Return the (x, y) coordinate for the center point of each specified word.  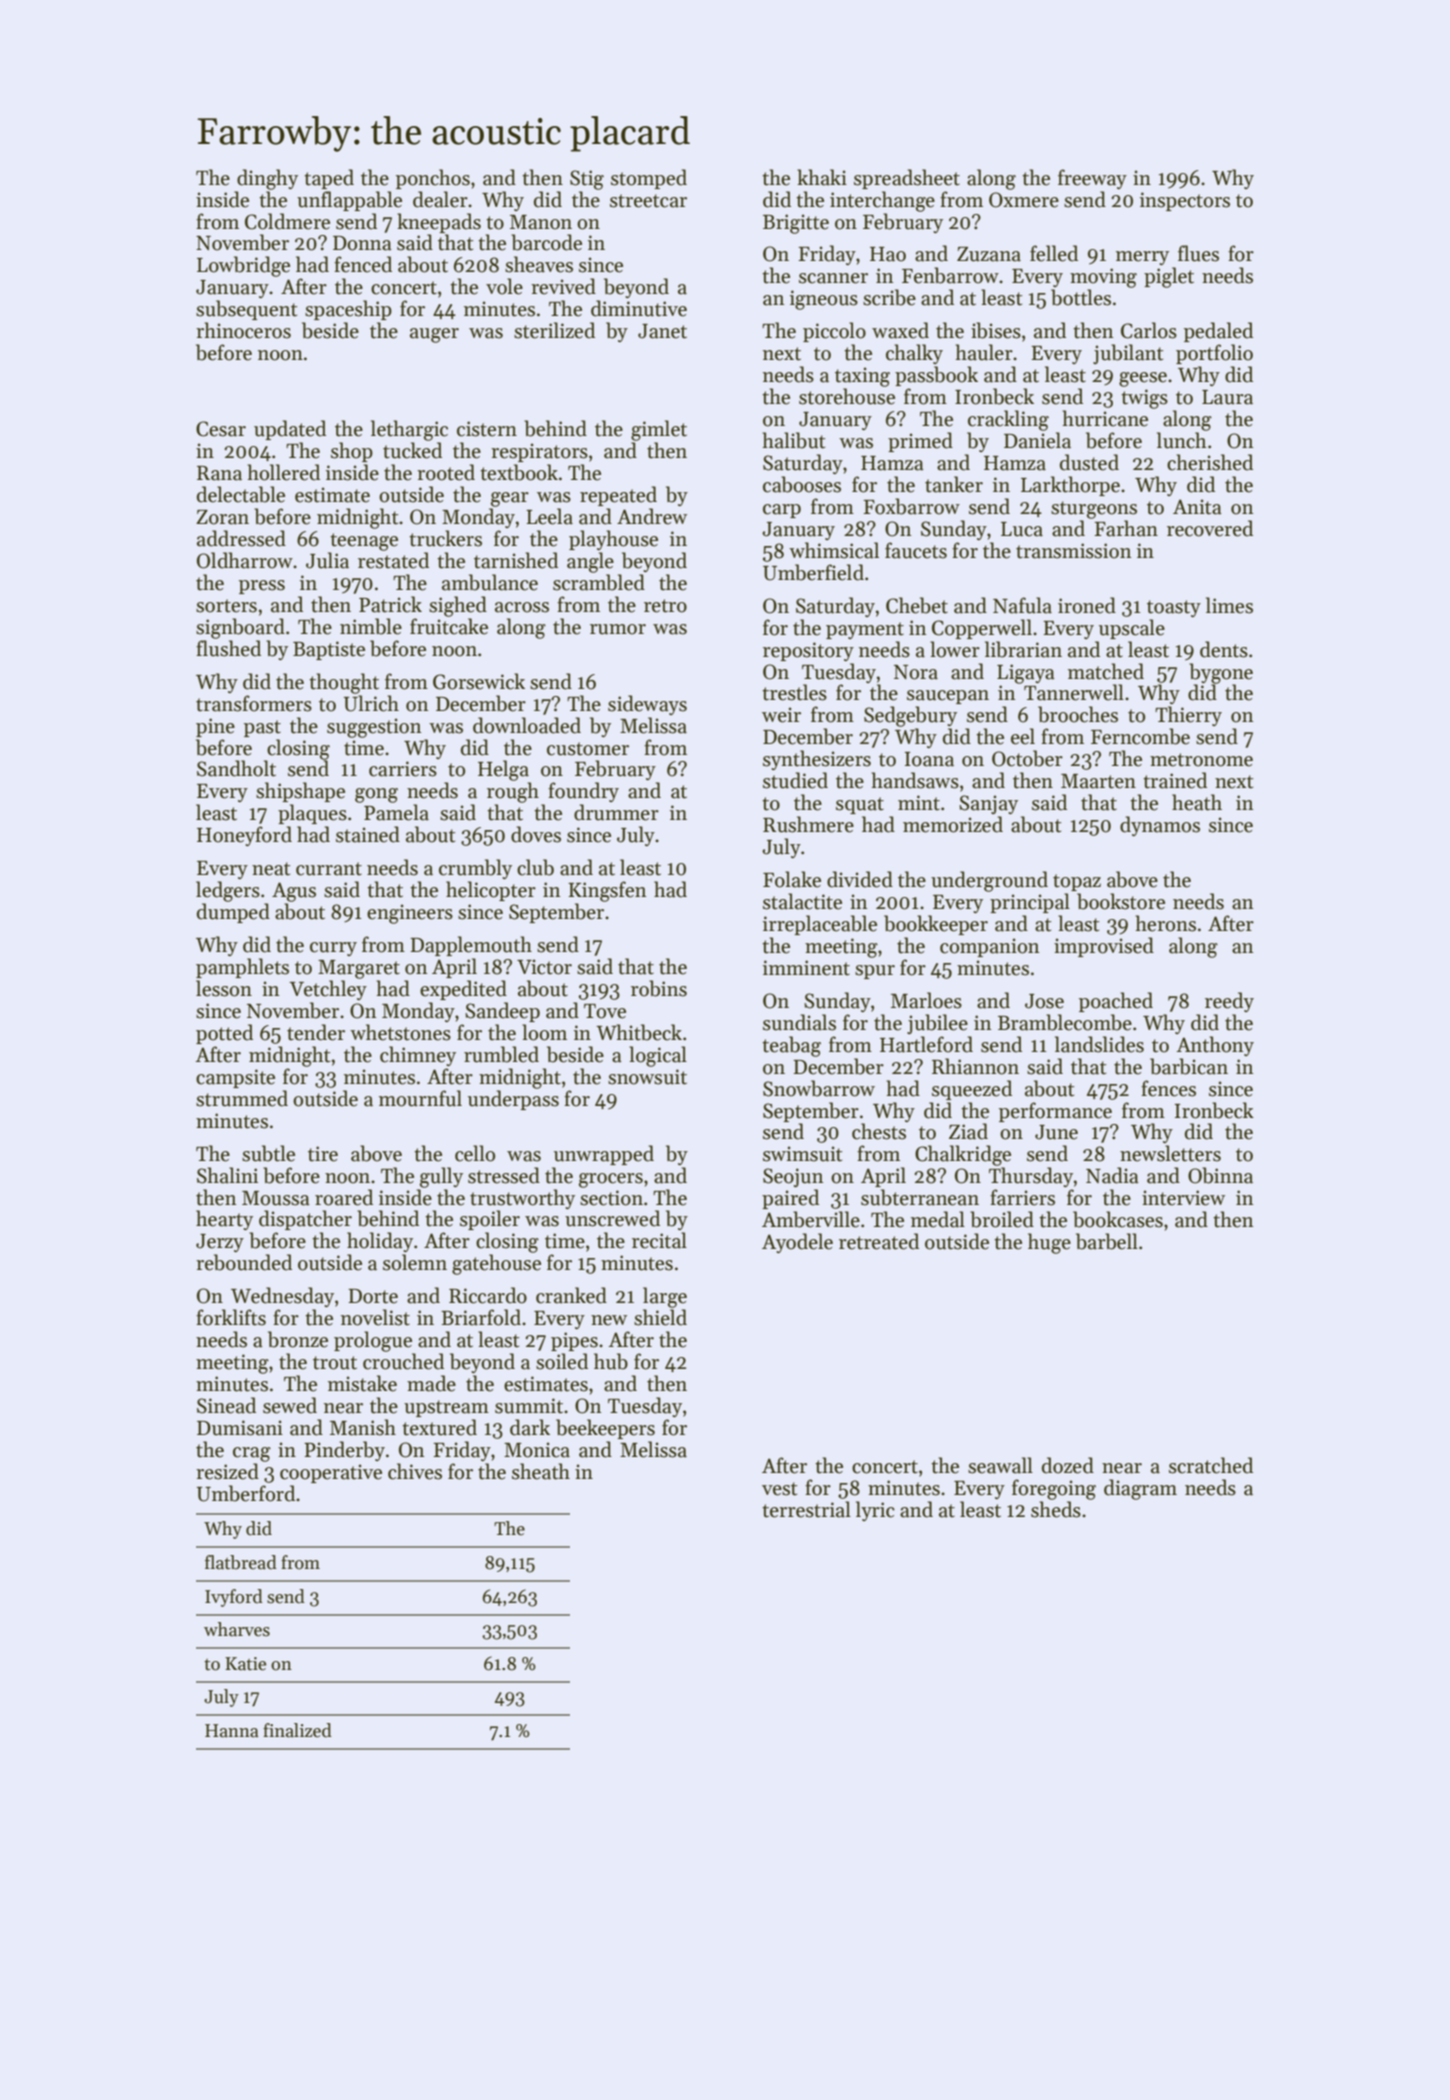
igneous (824, 300)
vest (779, 1489)
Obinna (1220, 1175)
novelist (375, 1317)
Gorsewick (479, 681)
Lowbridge (243, 266)
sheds (1056, 1509)
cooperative (331, 1473)
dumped (233, 913)
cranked (571, 1295)
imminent (806, 968)
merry (1142, 258)
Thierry (1188, 716)
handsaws (915, 780)
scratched (1211, 1465)
